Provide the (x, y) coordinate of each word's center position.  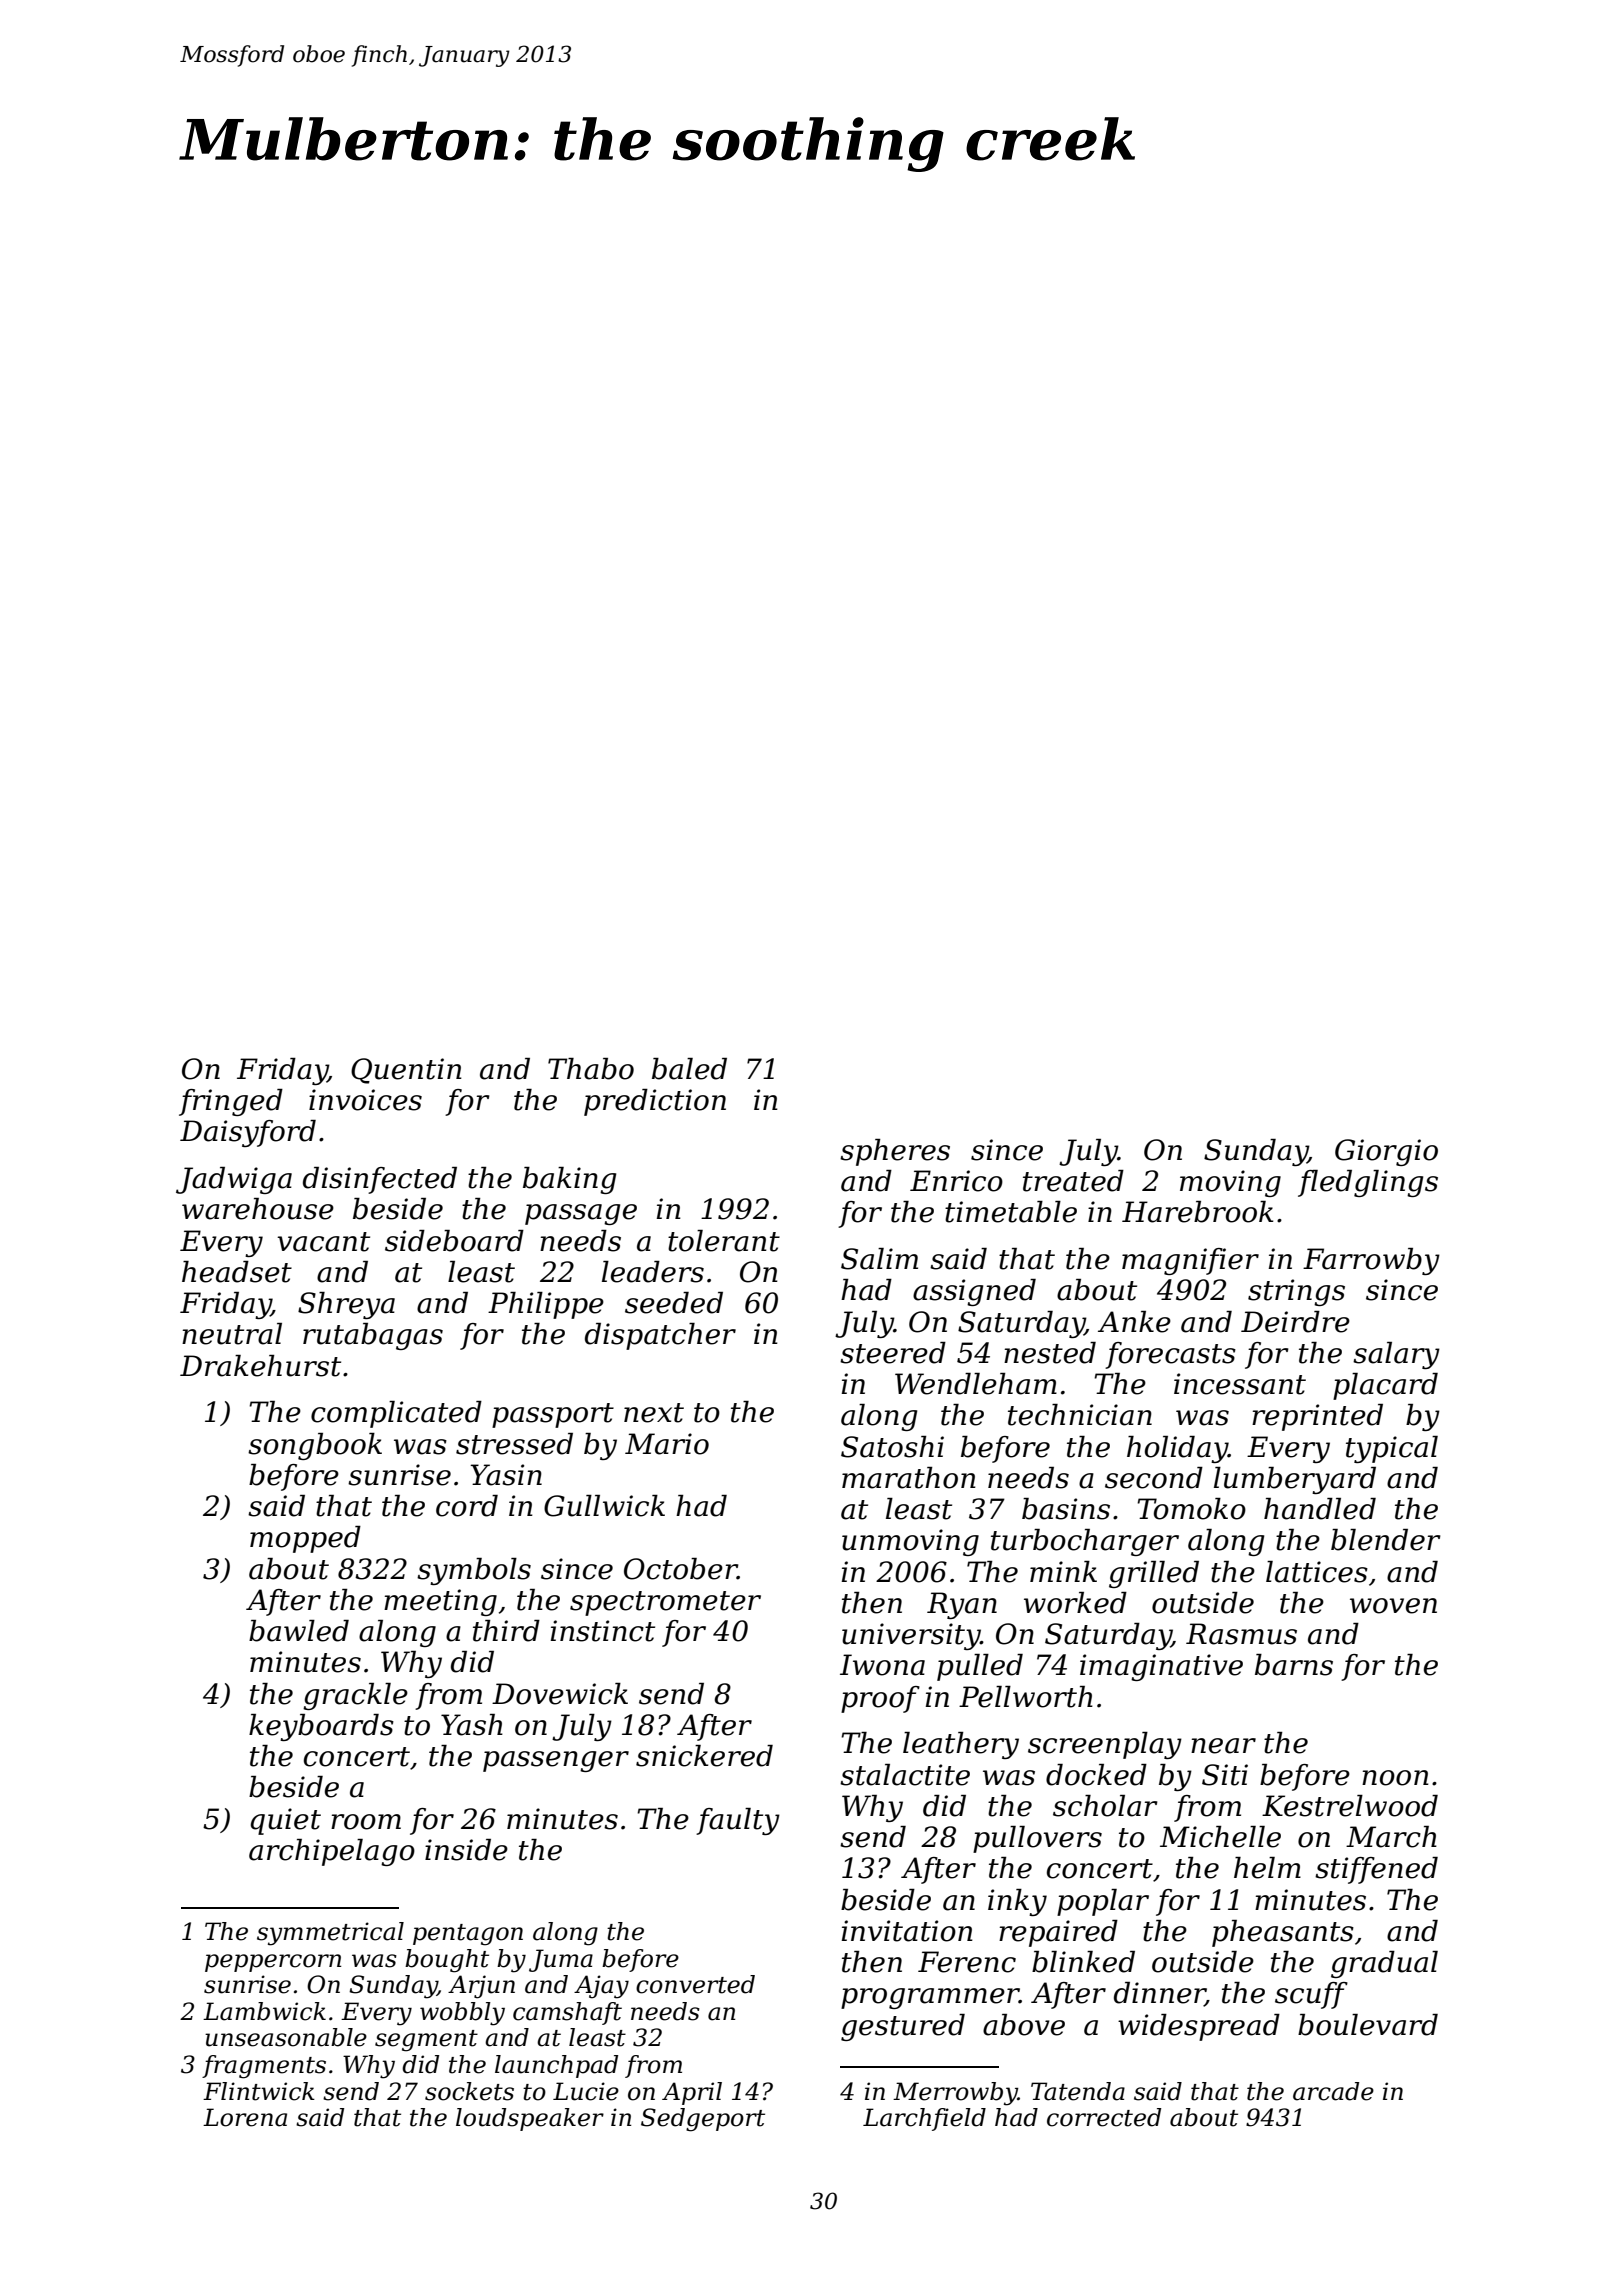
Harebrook (1197, 1212)
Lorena (245, 2117)
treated (1073, 1181)
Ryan (962, 1605)
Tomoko (1191, 1509)
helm (1267, 1868)
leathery (961, 1745)
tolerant (724, 1241)
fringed (231, 1102)
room (366, 1822)
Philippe (546, 1305)
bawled (299, 1631)
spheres (895, 1152)
